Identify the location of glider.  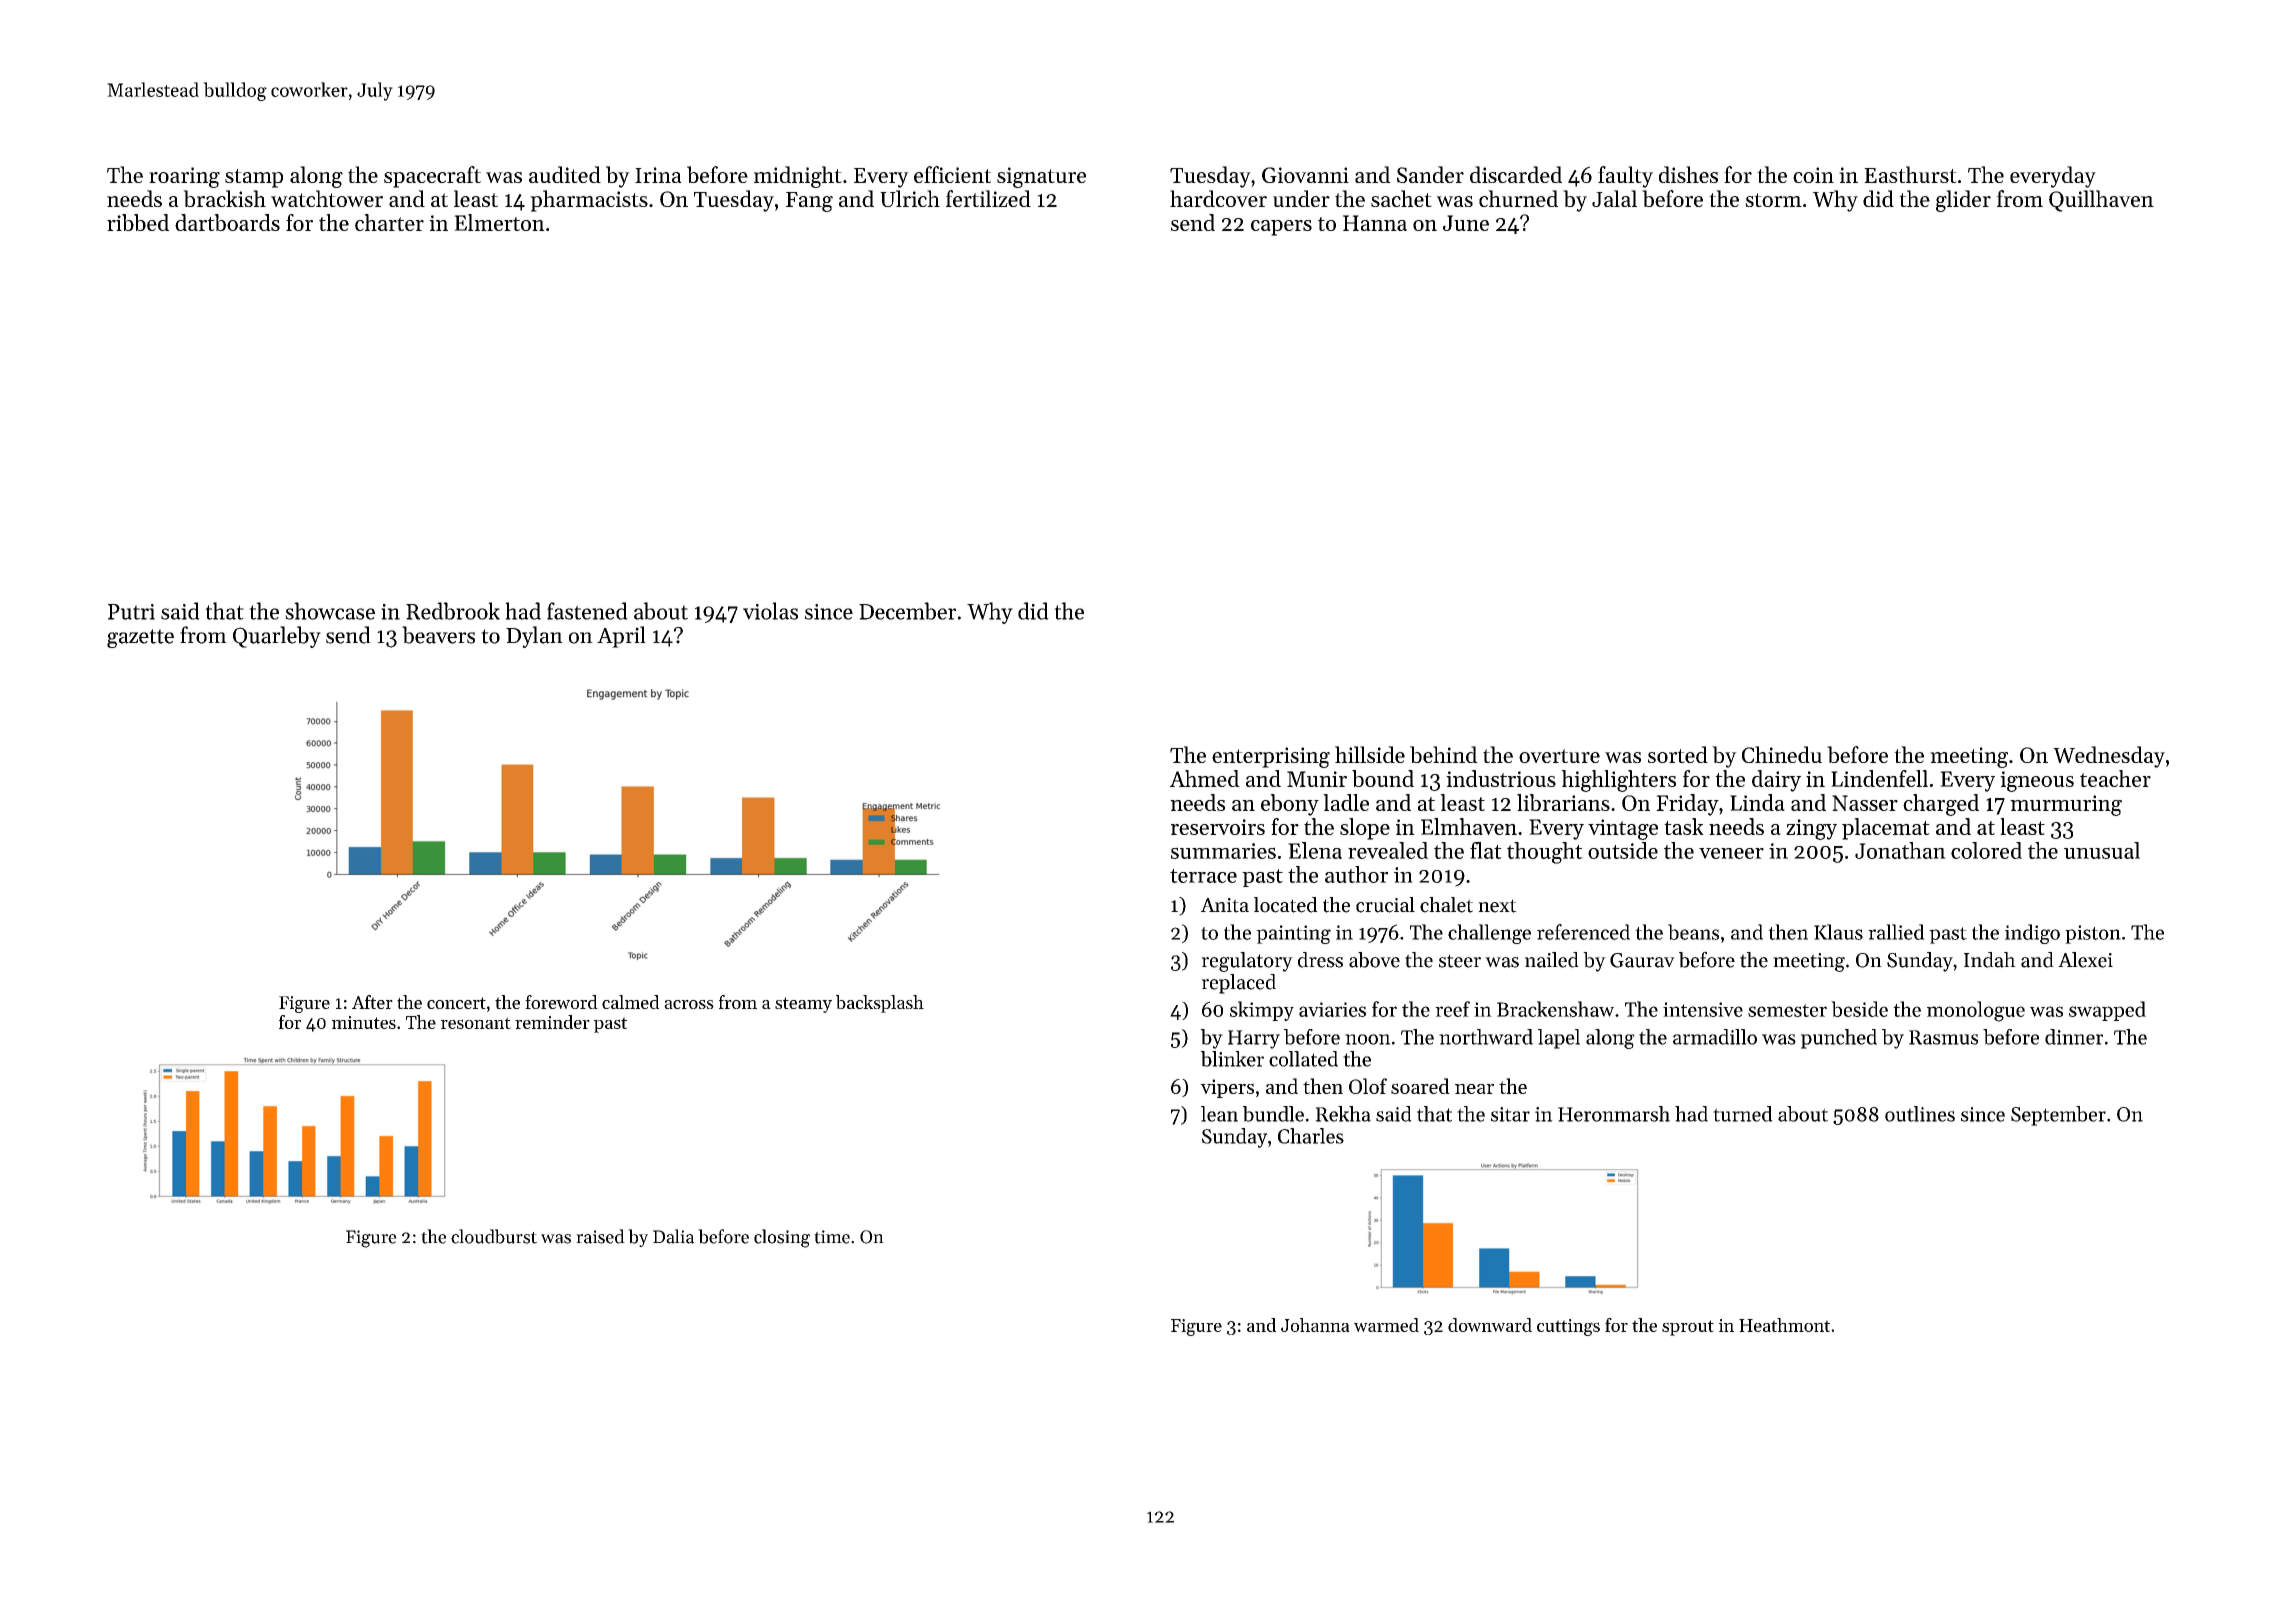
(1963, 201).
